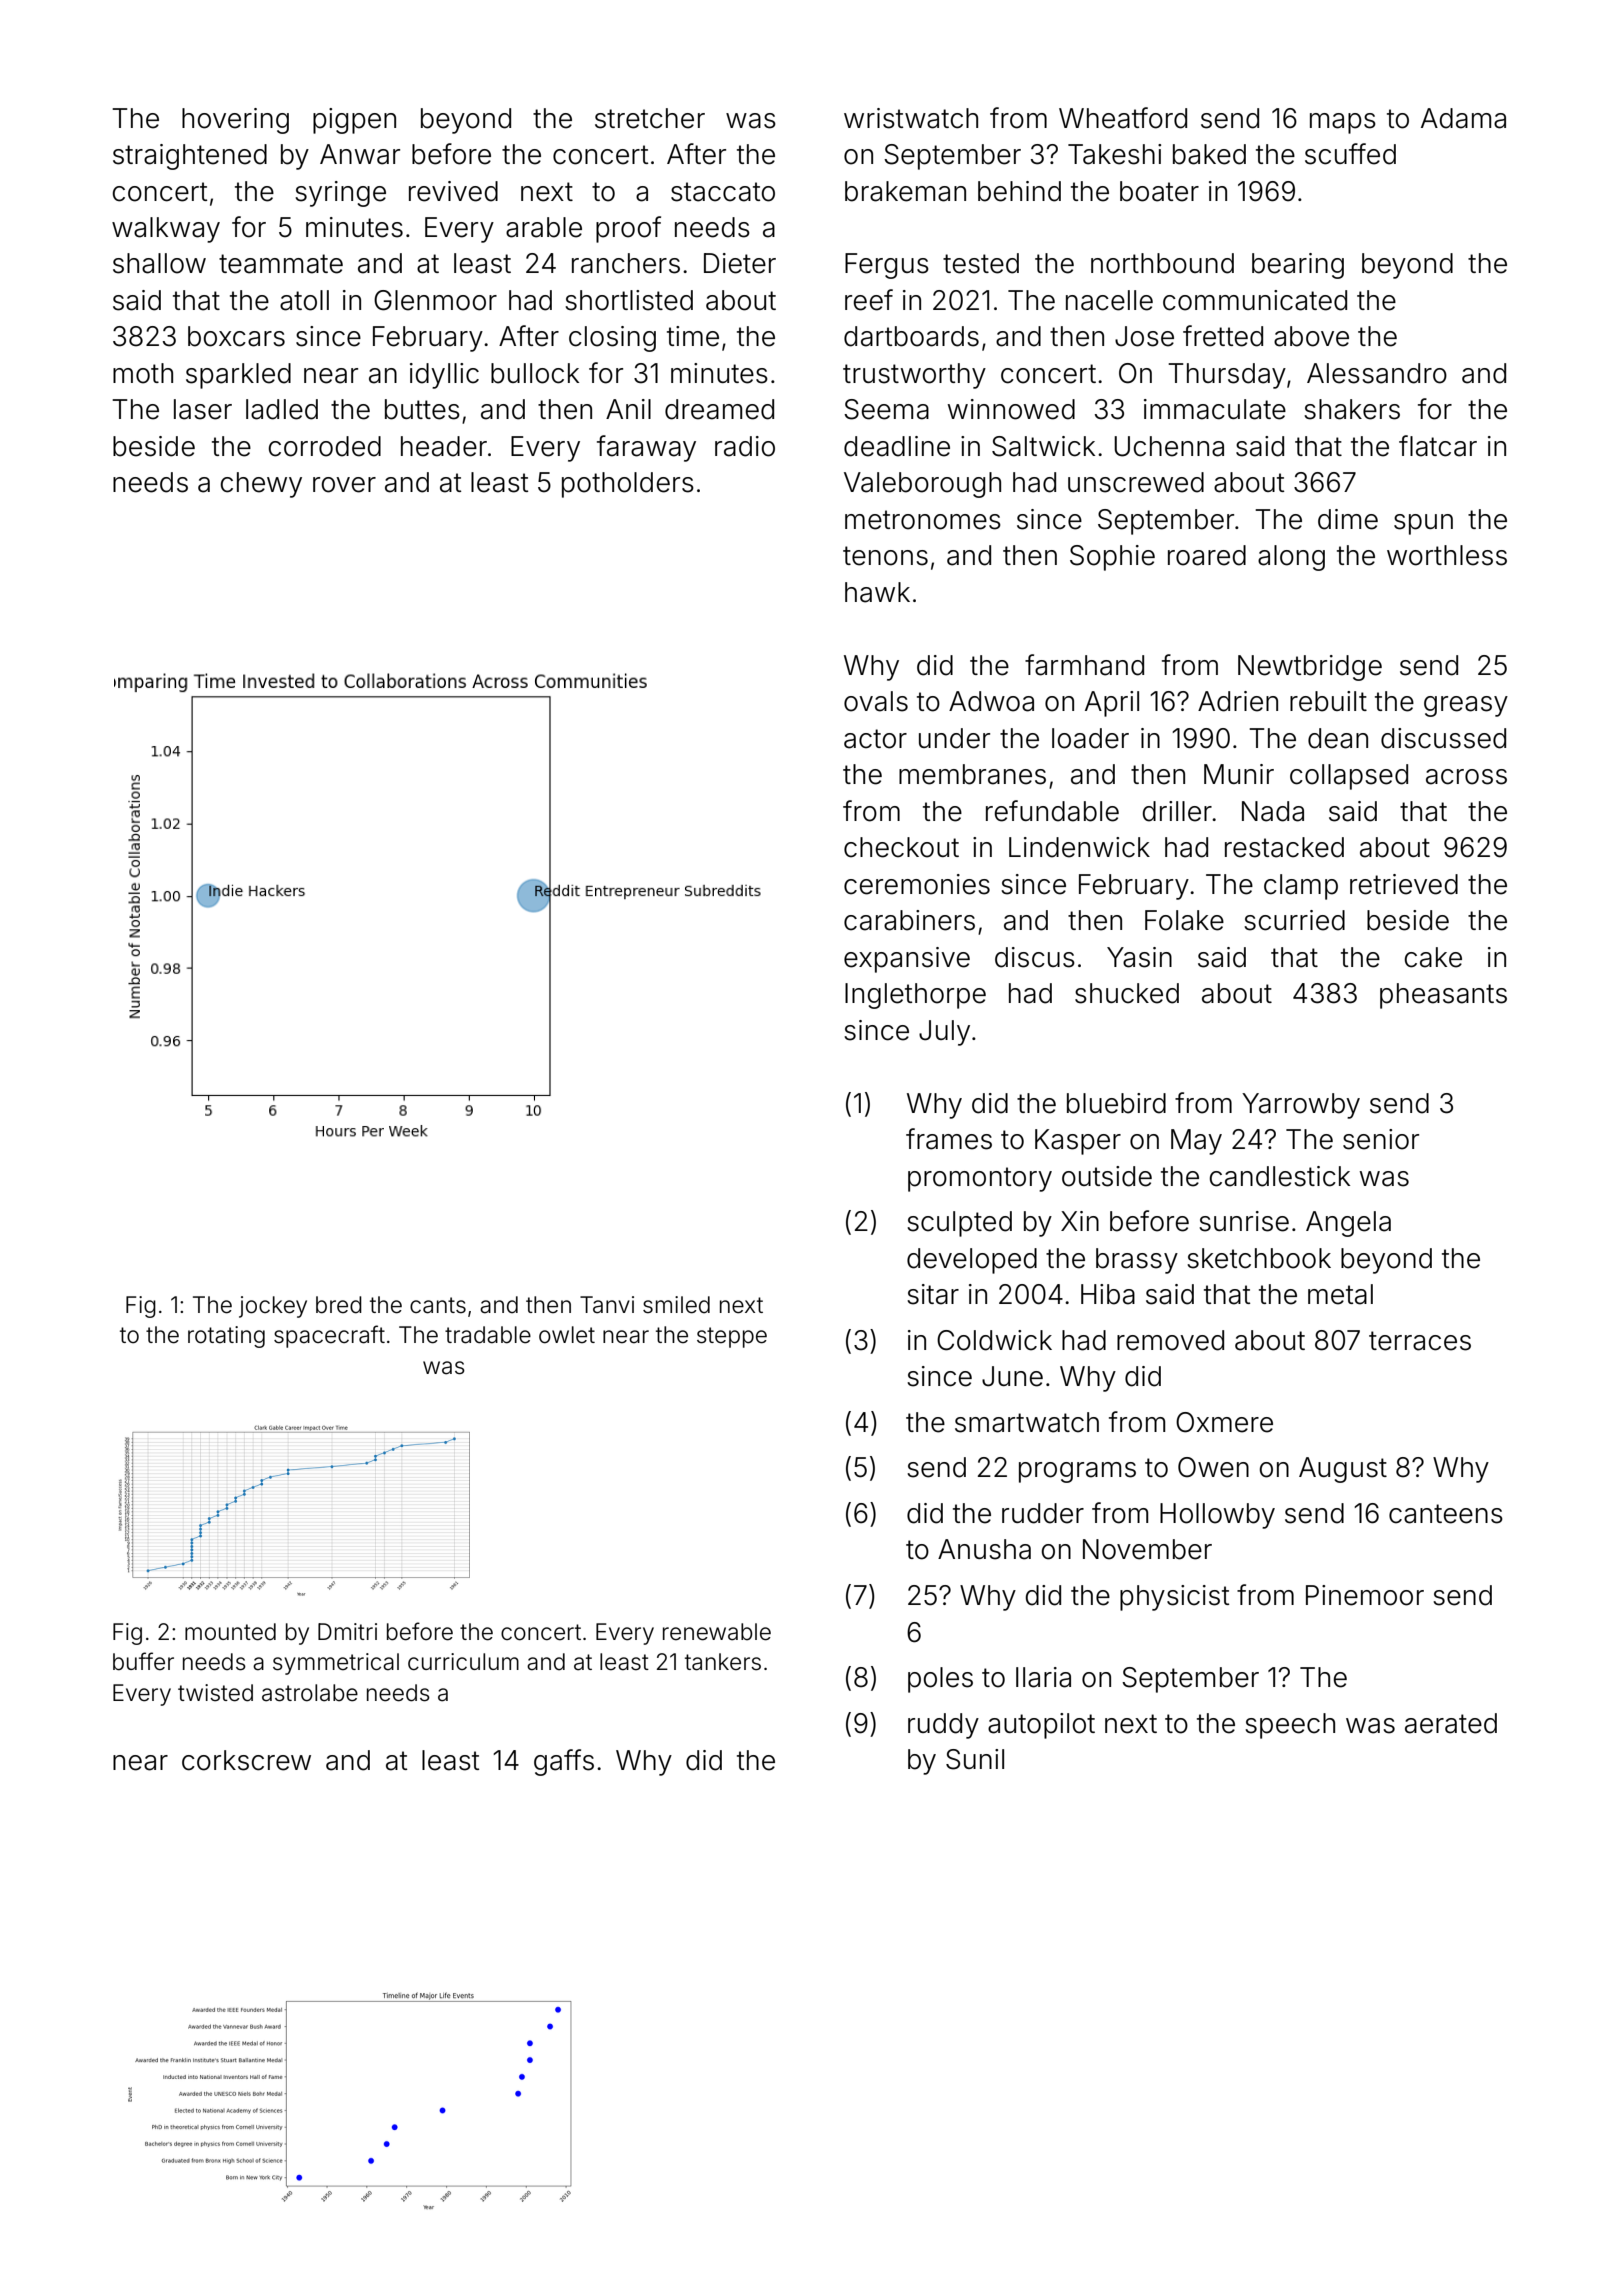 This screenshot has height=2292, width=1620. I want to click on ovals, so click(876, 701).
